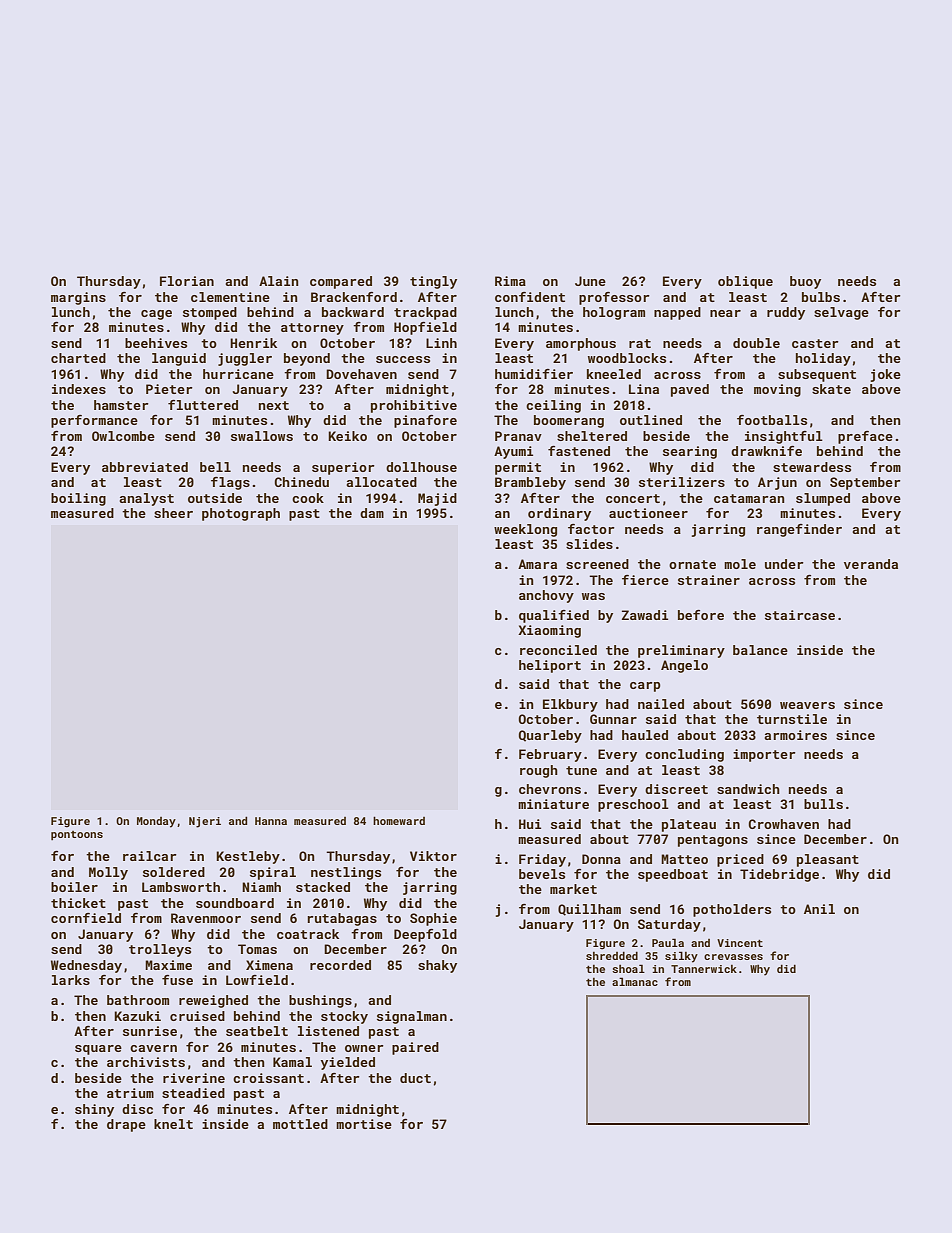 The image size is (952, 1233). I want to click on February, so click(550, 755).
